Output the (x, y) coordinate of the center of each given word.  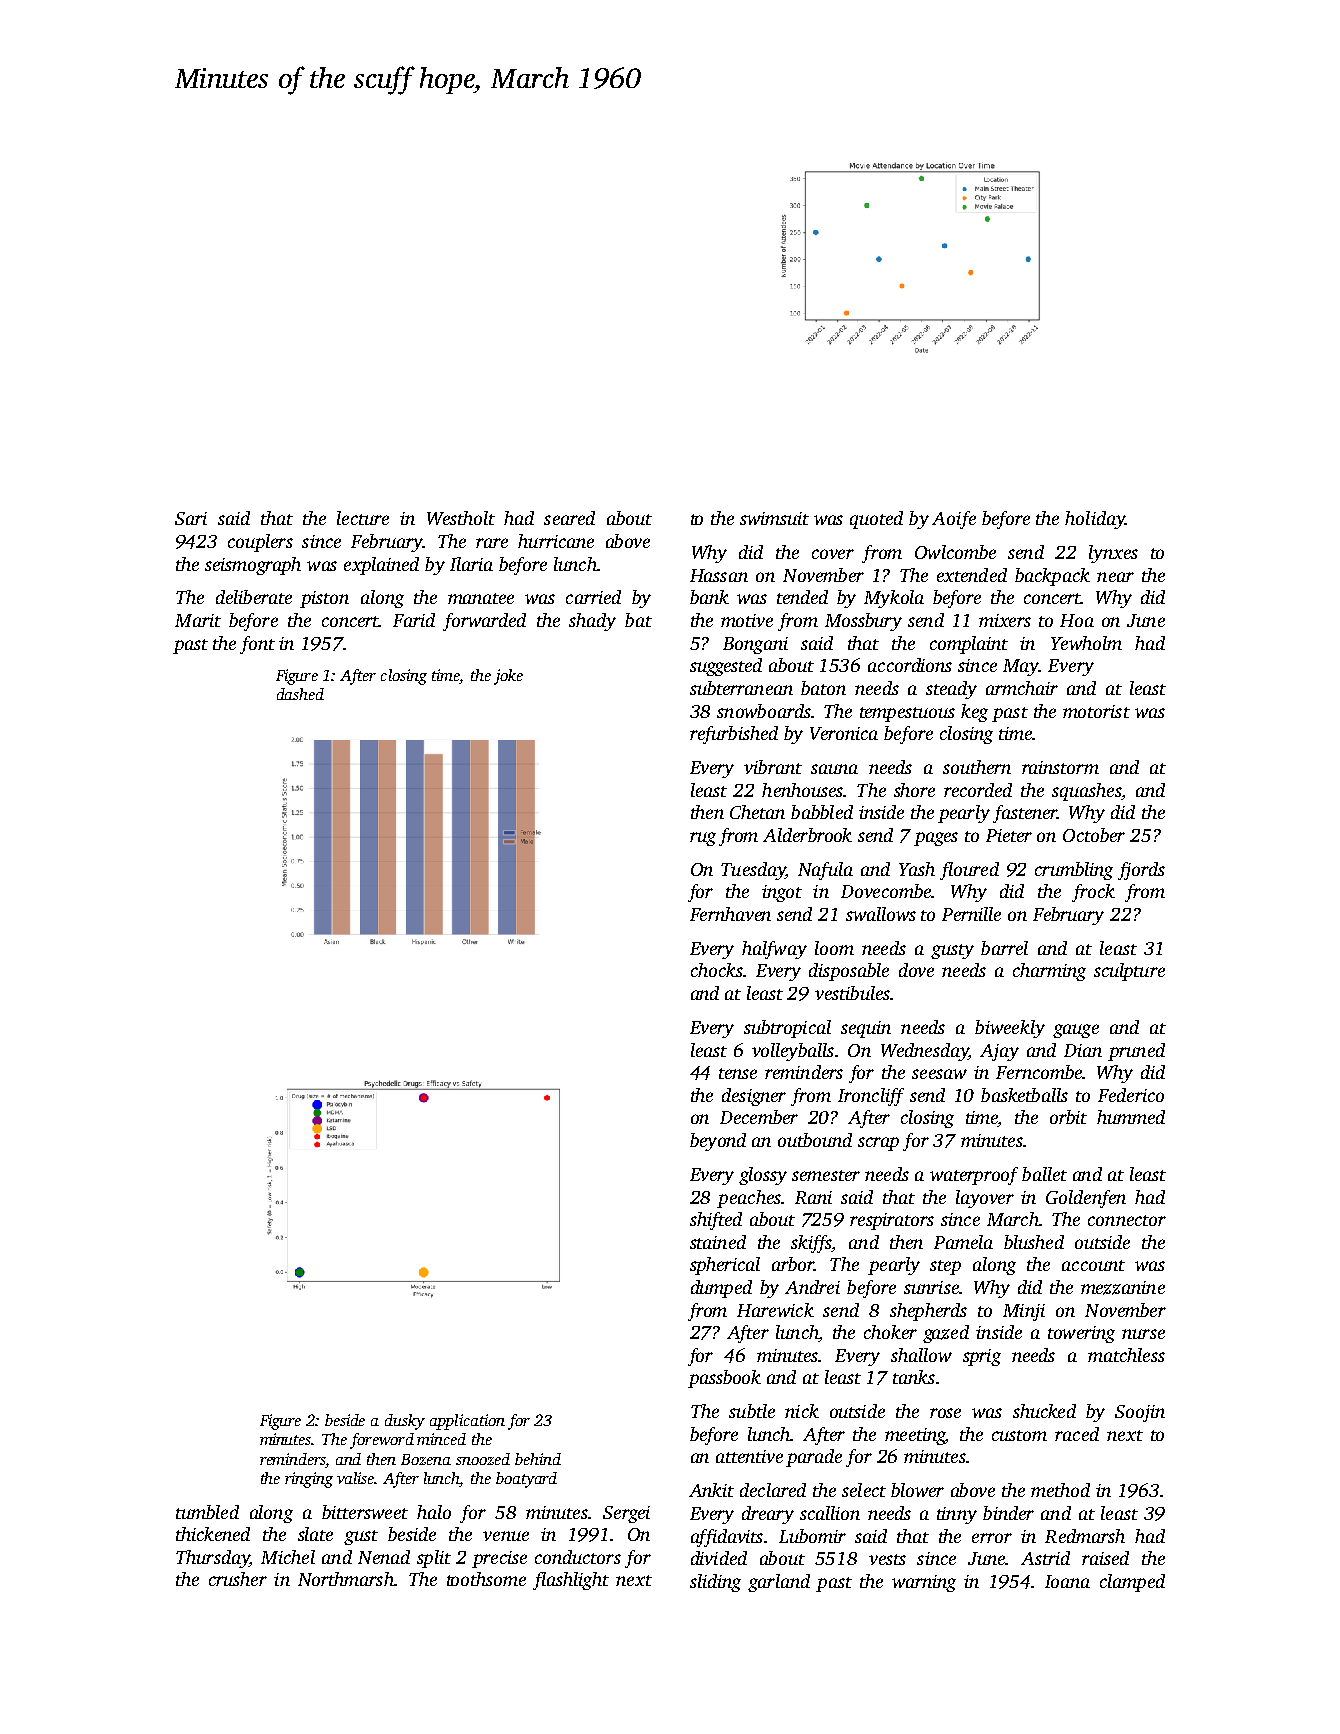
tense (738, 1073)
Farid (414, 620)
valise (356, 1478)
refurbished (734, 735)
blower (917, 1490)
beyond (718, 1142)
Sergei (626, 1514)
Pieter (1009, 835)
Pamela (963, 1242)
